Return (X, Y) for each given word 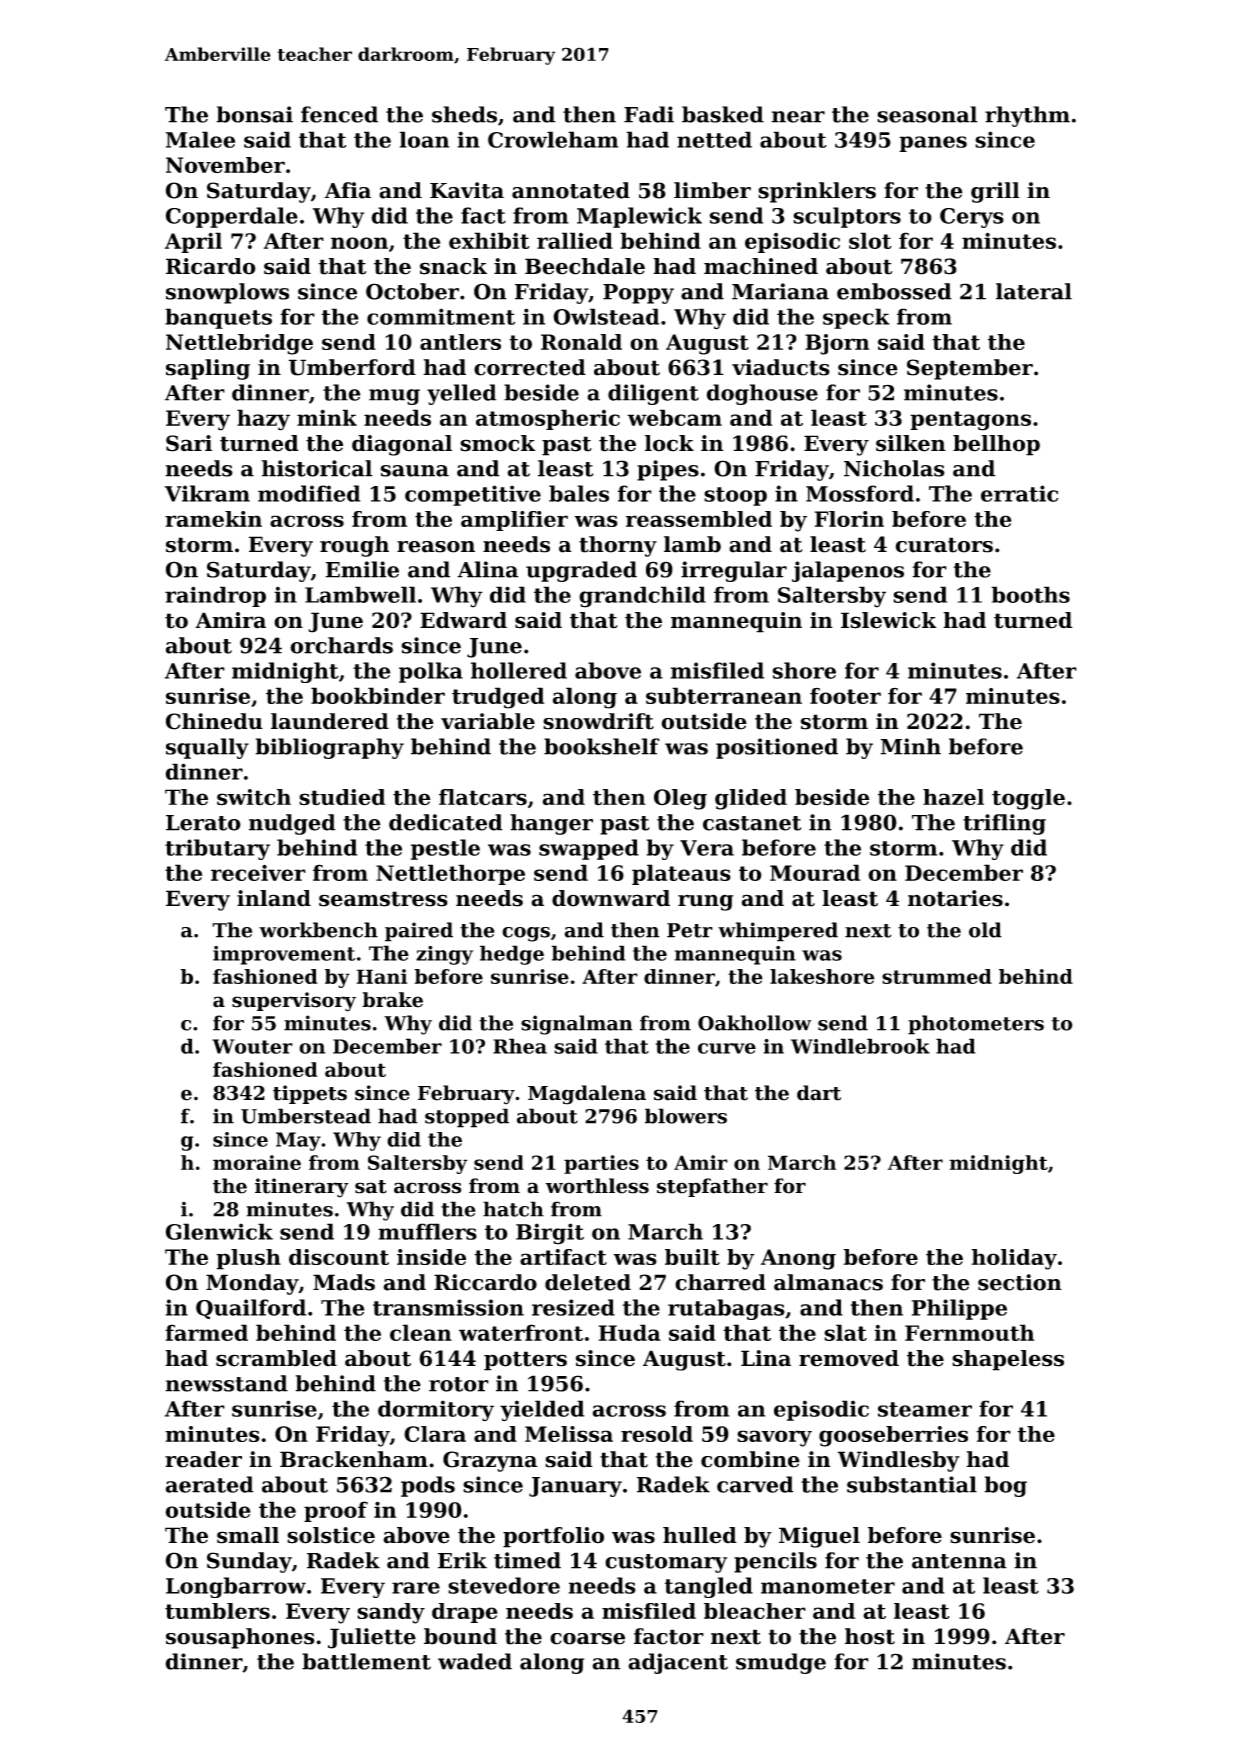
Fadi (649, 114)
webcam (674, 417)
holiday (1014, 1259)
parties (601, 1164)
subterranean (724, 695)
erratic (1019, 493)
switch (254, 797)
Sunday (249, 1562)
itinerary (302, 1188)
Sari (189, 443)
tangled (709, 1587)
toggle (1028, 799)
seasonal (927, 114)
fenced (339, 114)
